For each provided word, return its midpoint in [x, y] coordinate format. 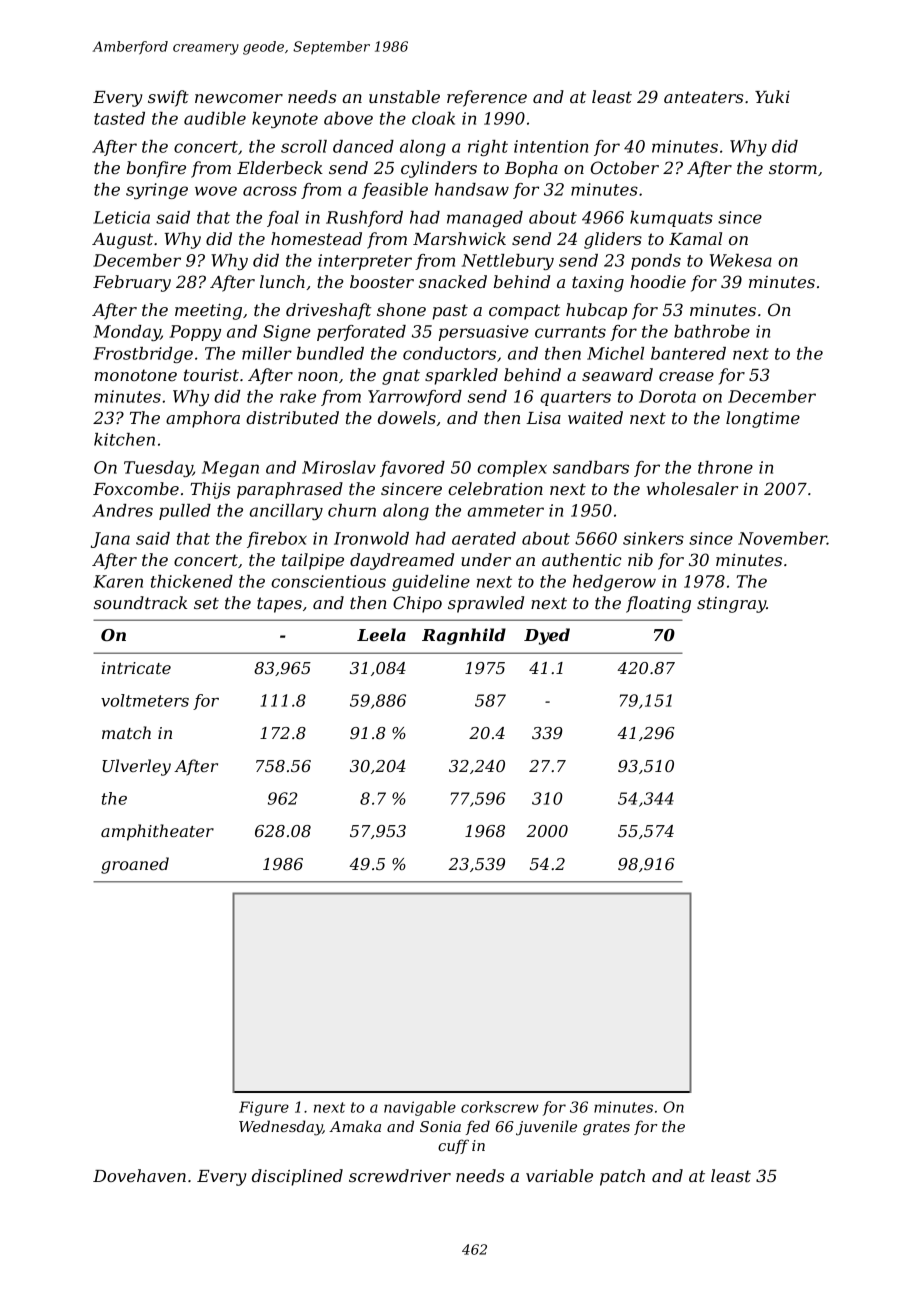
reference [487, 98]
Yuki [772, 96]
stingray [731, 605]
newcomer [239, 98]
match [126, 732]
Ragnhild [464, 636]
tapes [279, 605]
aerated [484, 538]
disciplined [297, 1177]
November [782, 538]
